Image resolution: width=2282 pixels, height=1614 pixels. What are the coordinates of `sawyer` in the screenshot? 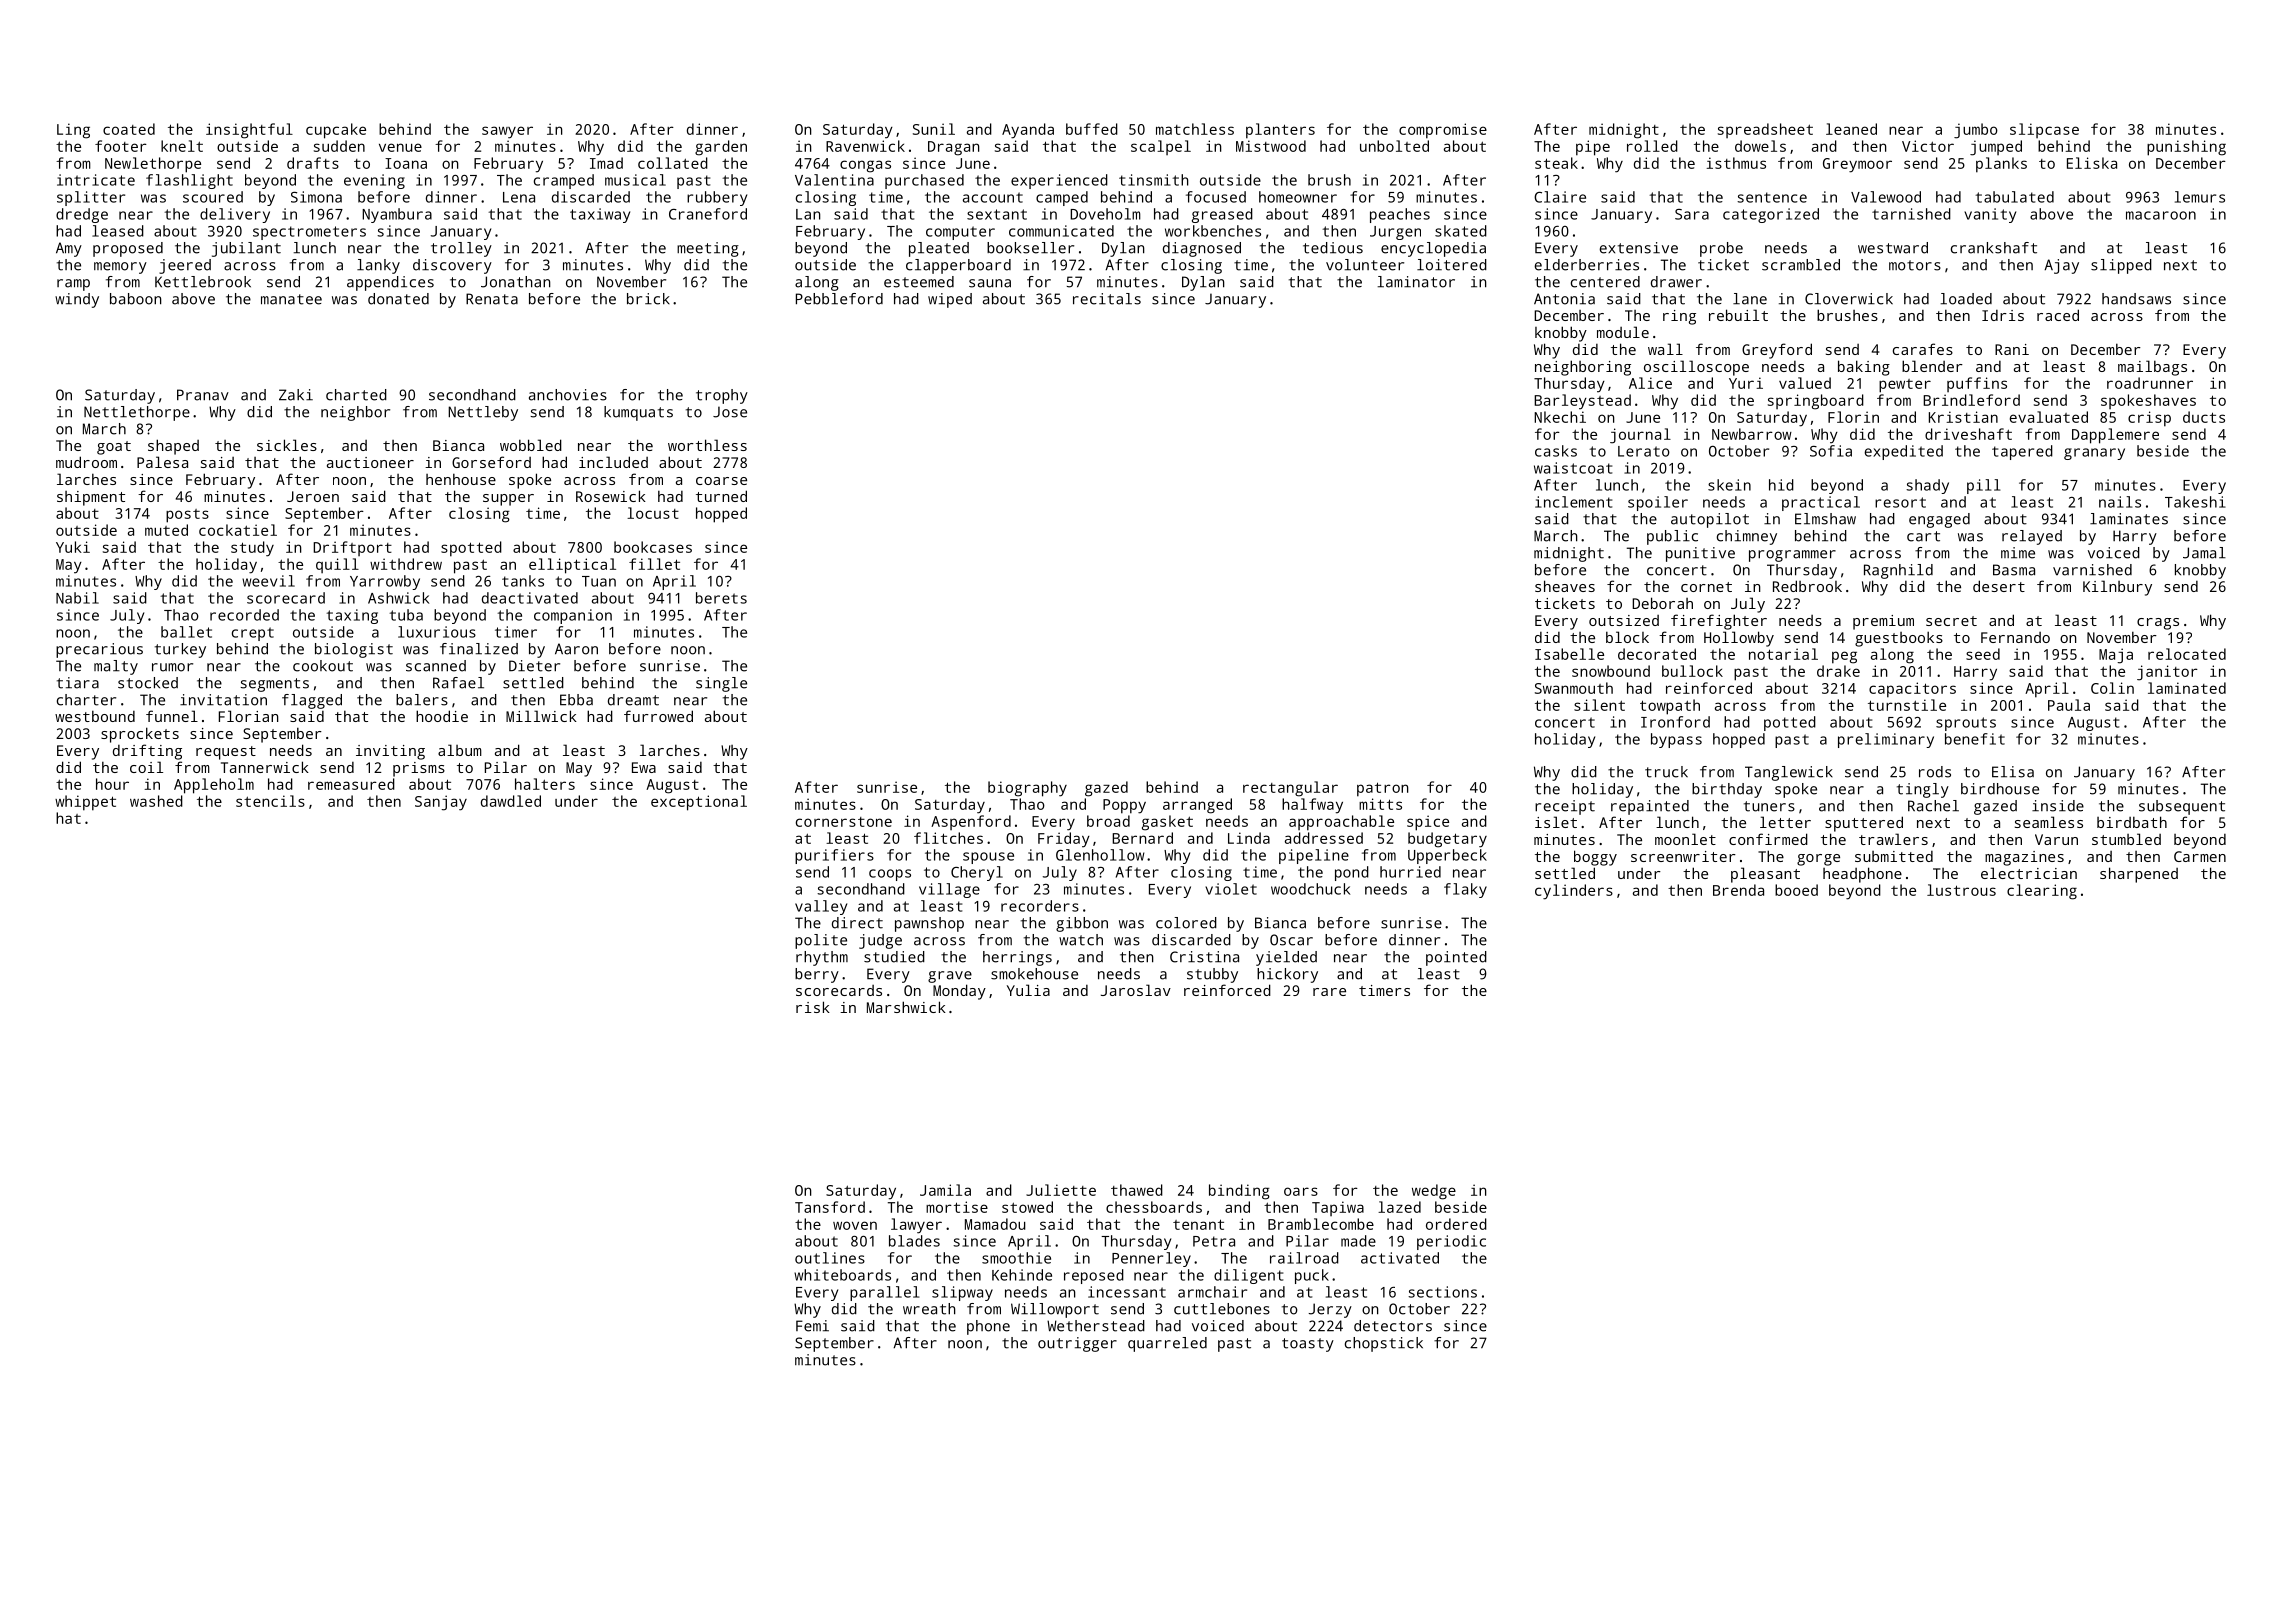 It's located at (507, 132).
